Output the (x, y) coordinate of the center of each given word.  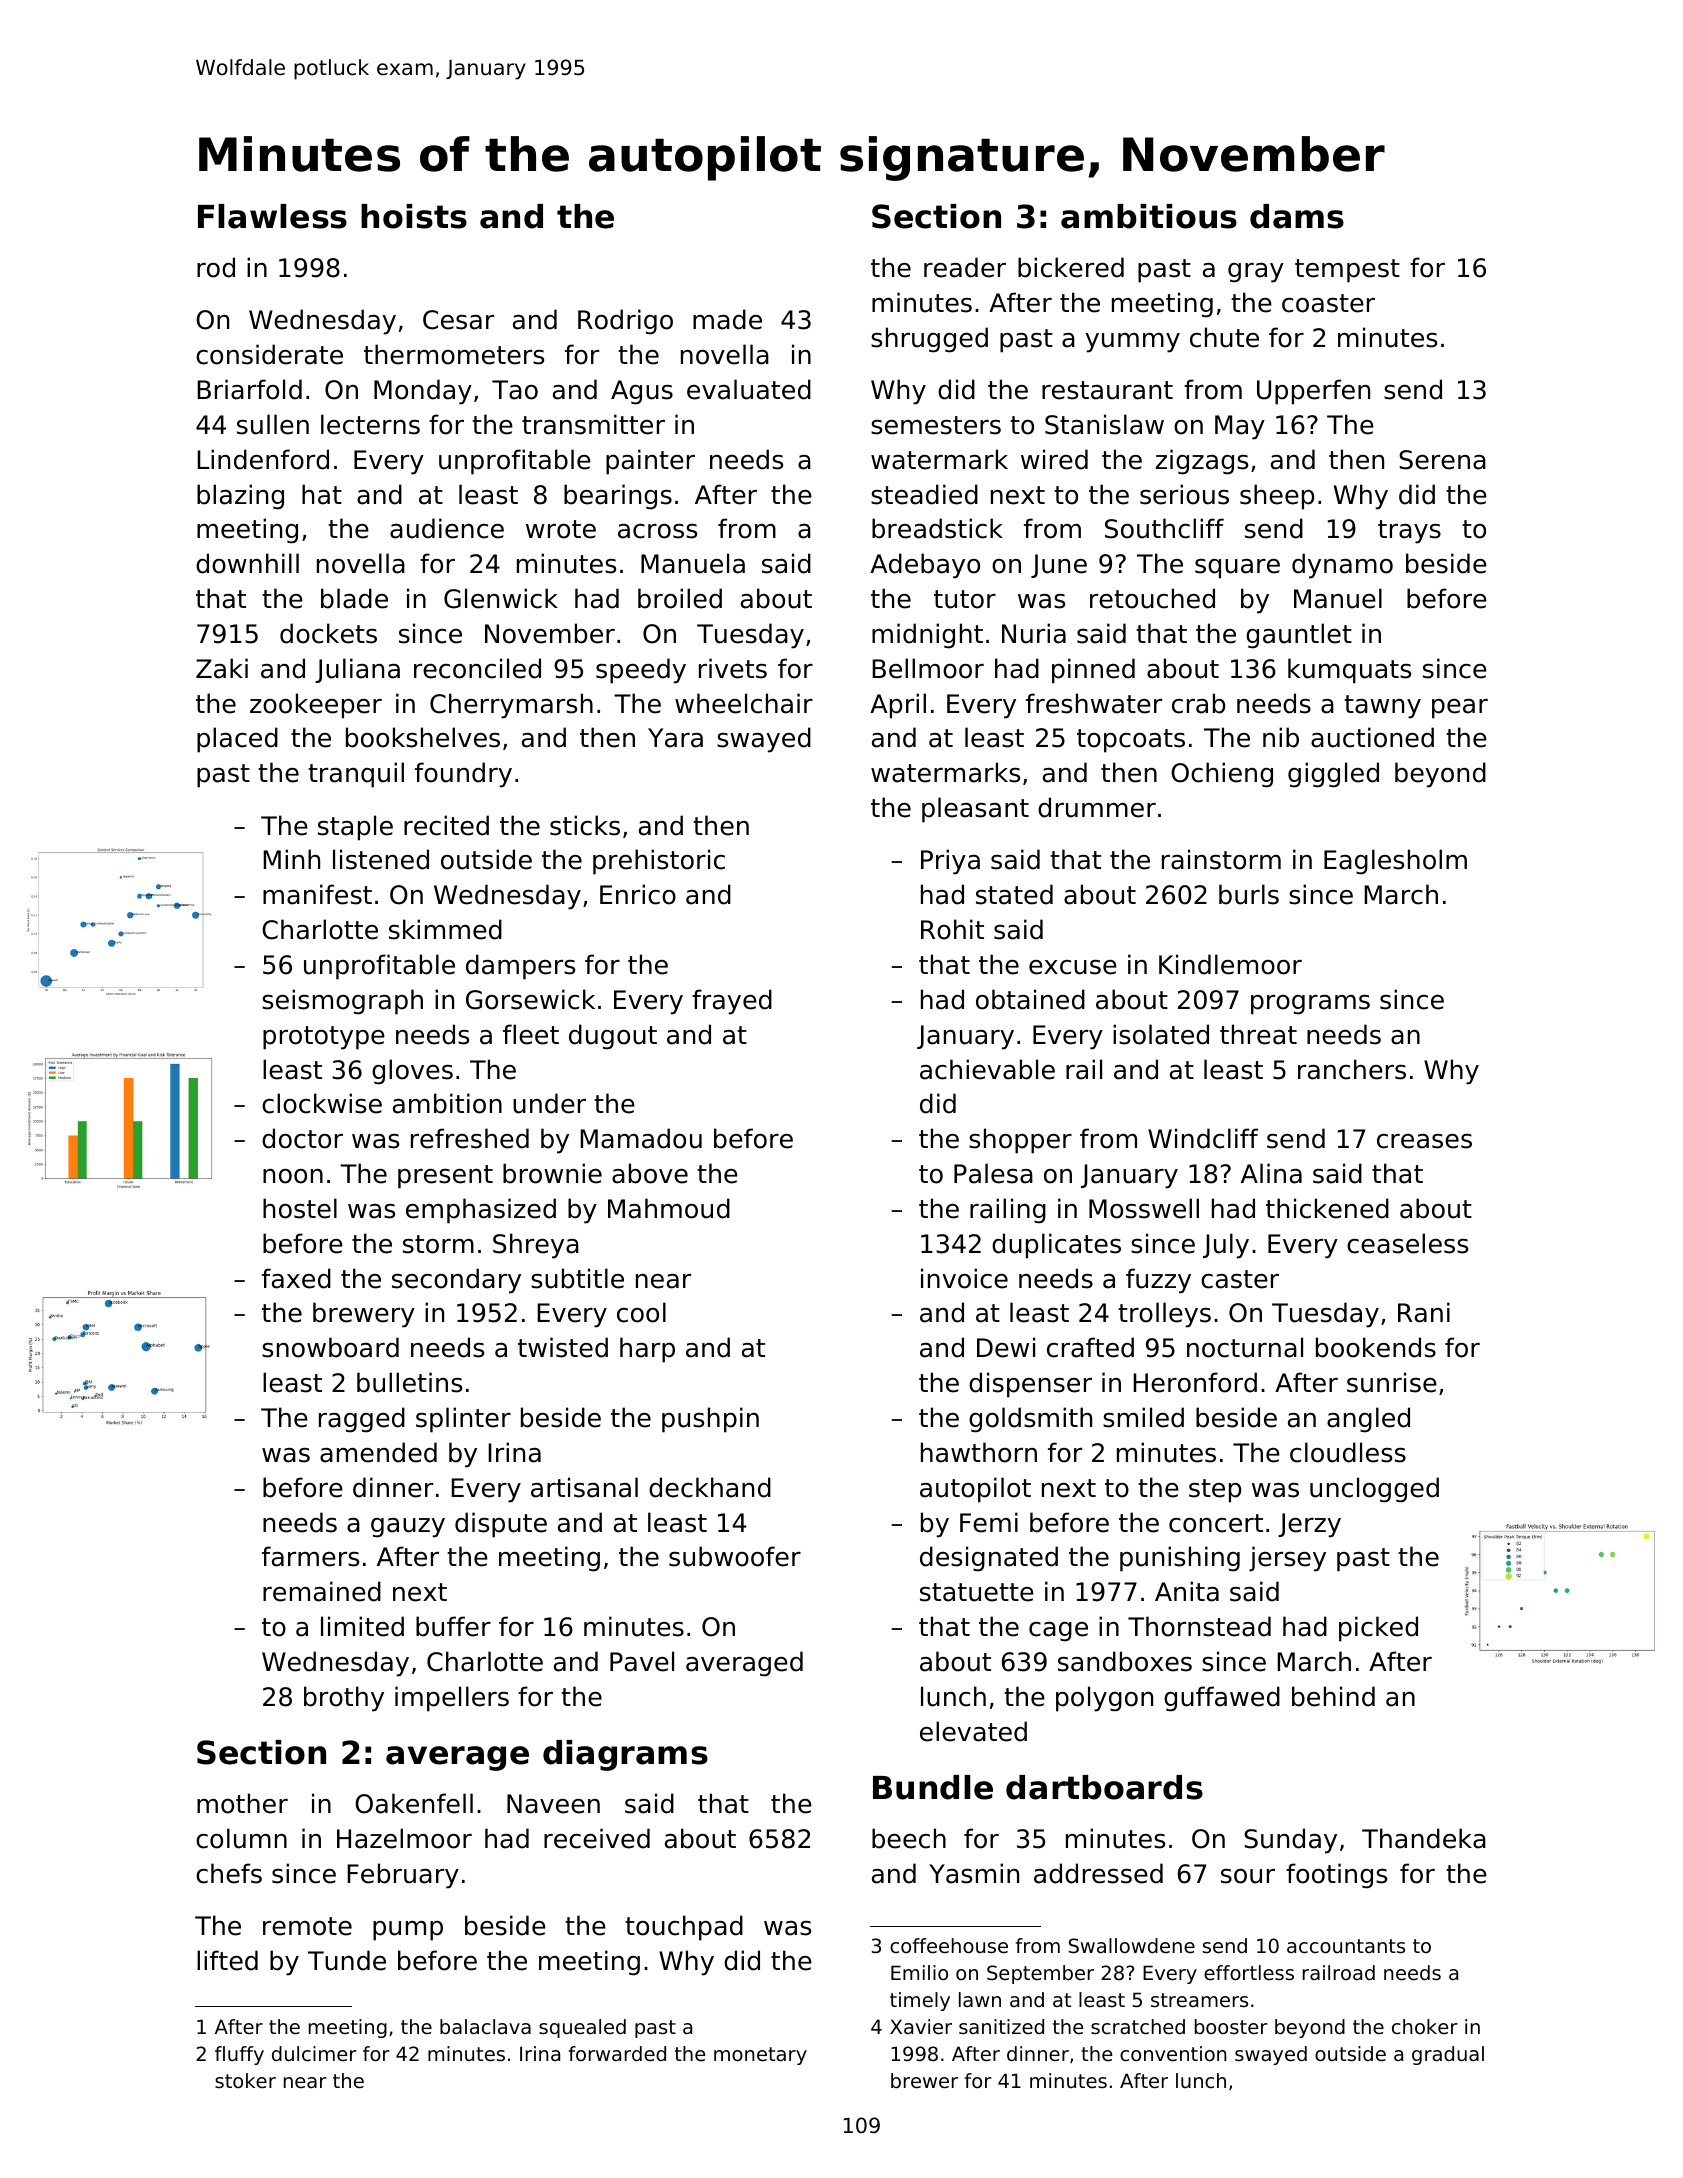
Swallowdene (1132, 1946)
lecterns (370, 424)
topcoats (1131, 741)
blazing (240, 497)
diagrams (625, 1755)
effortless (1249, 1973)
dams (1297, 216)
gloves (412, 1072)
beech (909, 1838)
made (727, 319)
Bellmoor (928, 668)
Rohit (952, 929)
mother (242, 1803)
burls (1249, 894)
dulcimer (314, 2054)
